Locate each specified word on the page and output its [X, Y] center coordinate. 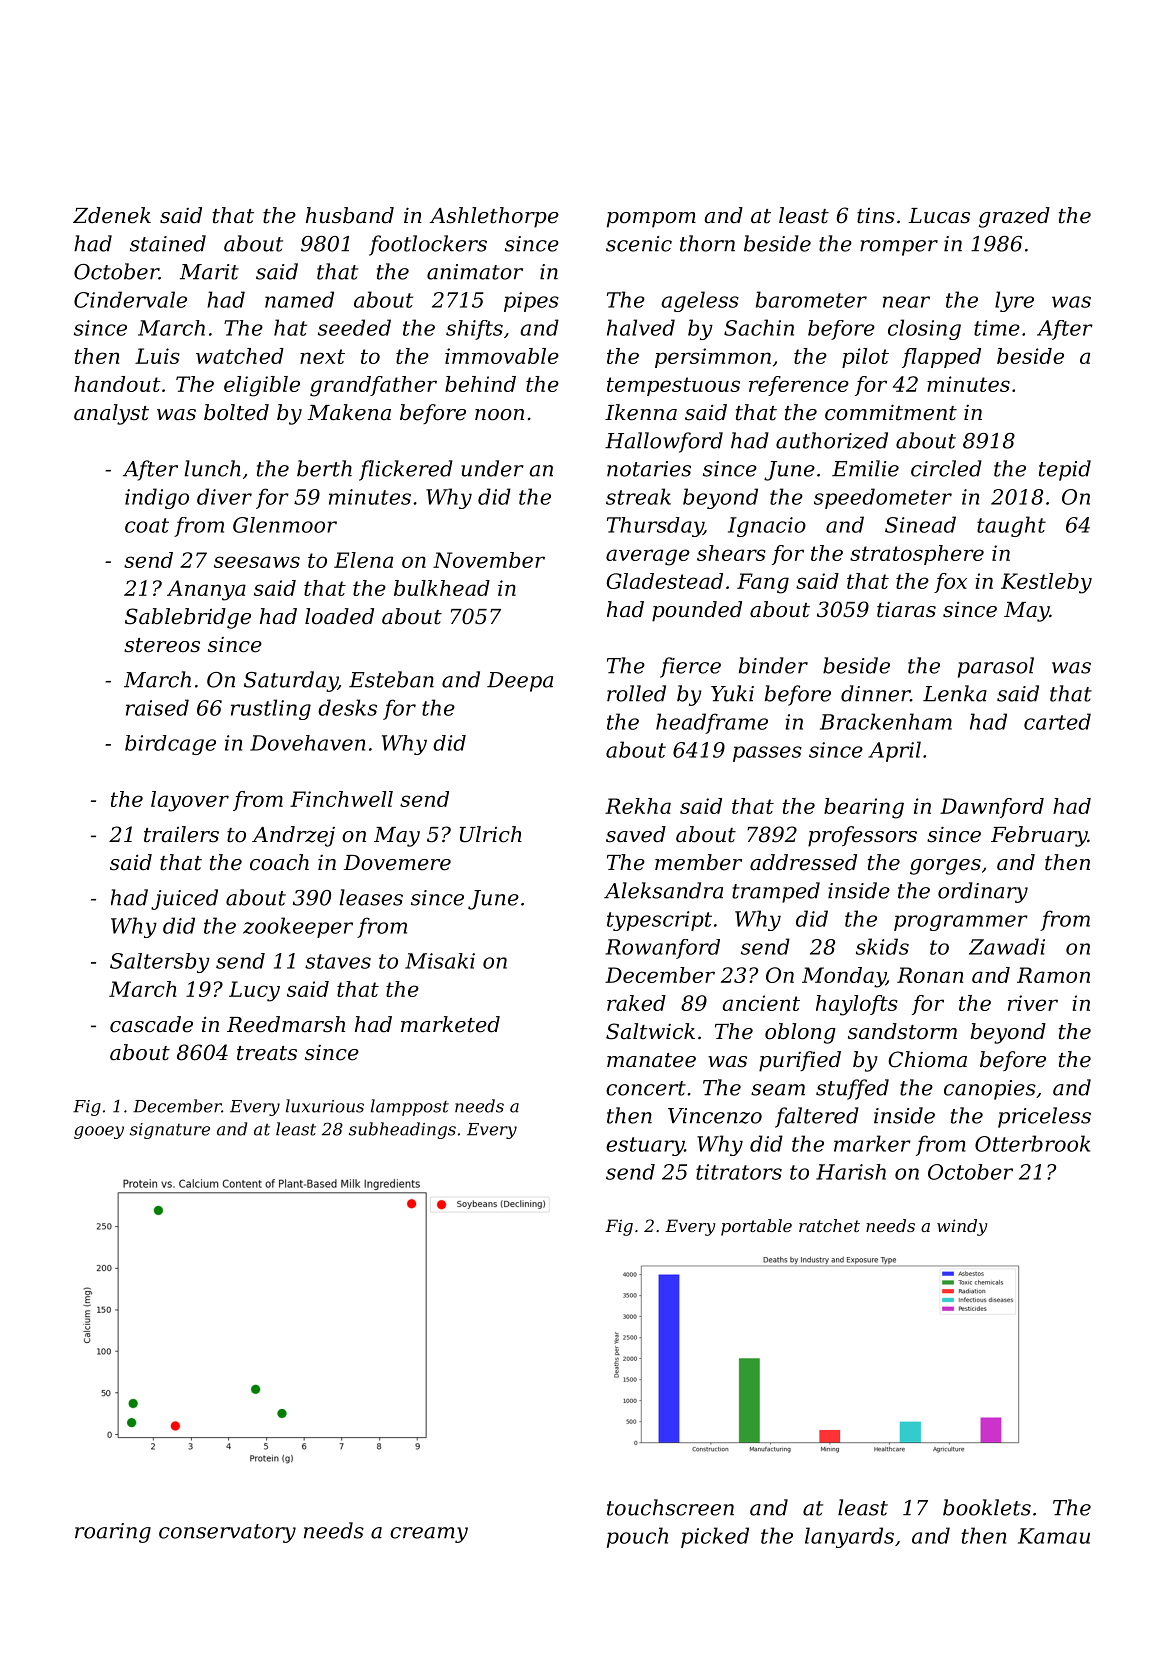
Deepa [520, 682]
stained [168, 243]
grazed [1014, 217]
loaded [339, 616]
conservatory [227, 1533]
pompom [651, 220]
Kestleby [1046, 583]
